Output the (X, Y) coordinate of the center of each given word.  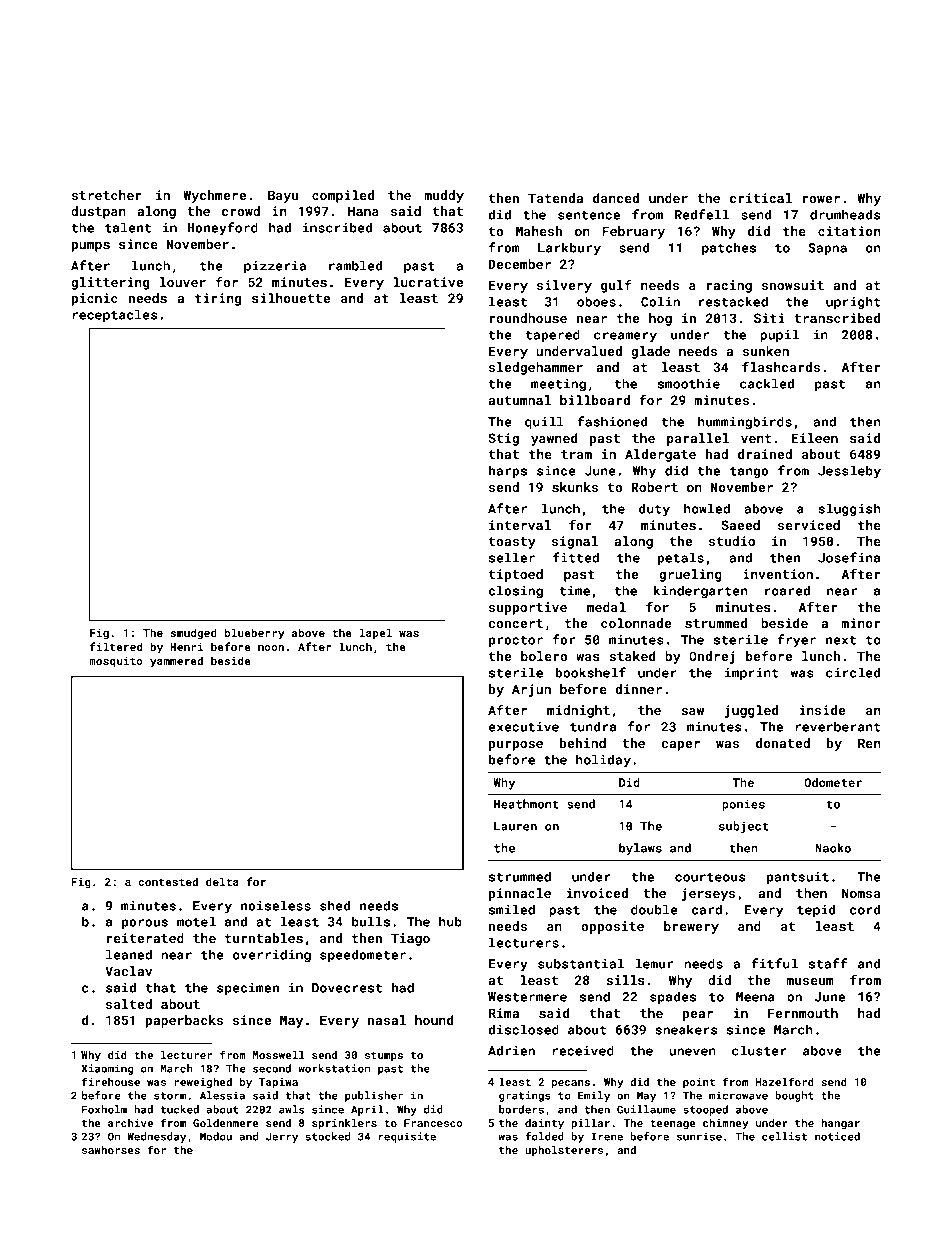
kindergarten (700, 591)
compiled (343, 196)
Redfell (702, 214)
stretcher (107, 195)
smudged (194, 634)
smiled (512, 909)
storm (170, 1096)
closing (516, 591)
